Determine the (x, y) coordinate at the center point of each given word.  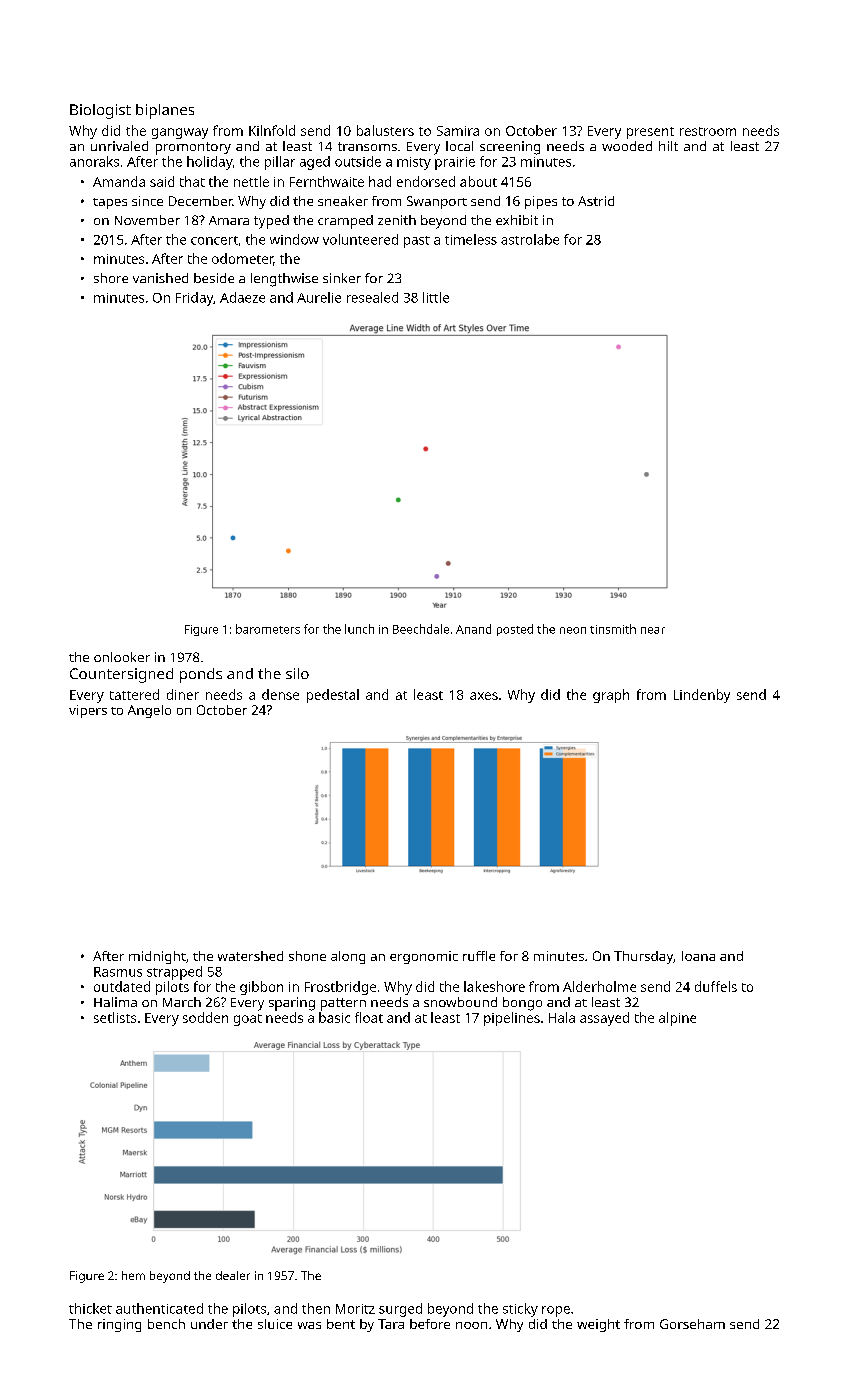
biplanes (165, 111)
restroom (708, 131)
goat (248, 1020)
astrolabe (530, 239)
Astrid (596, 201)
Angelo (149, 711)
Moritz (355, 1309)
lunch (359, 629)
